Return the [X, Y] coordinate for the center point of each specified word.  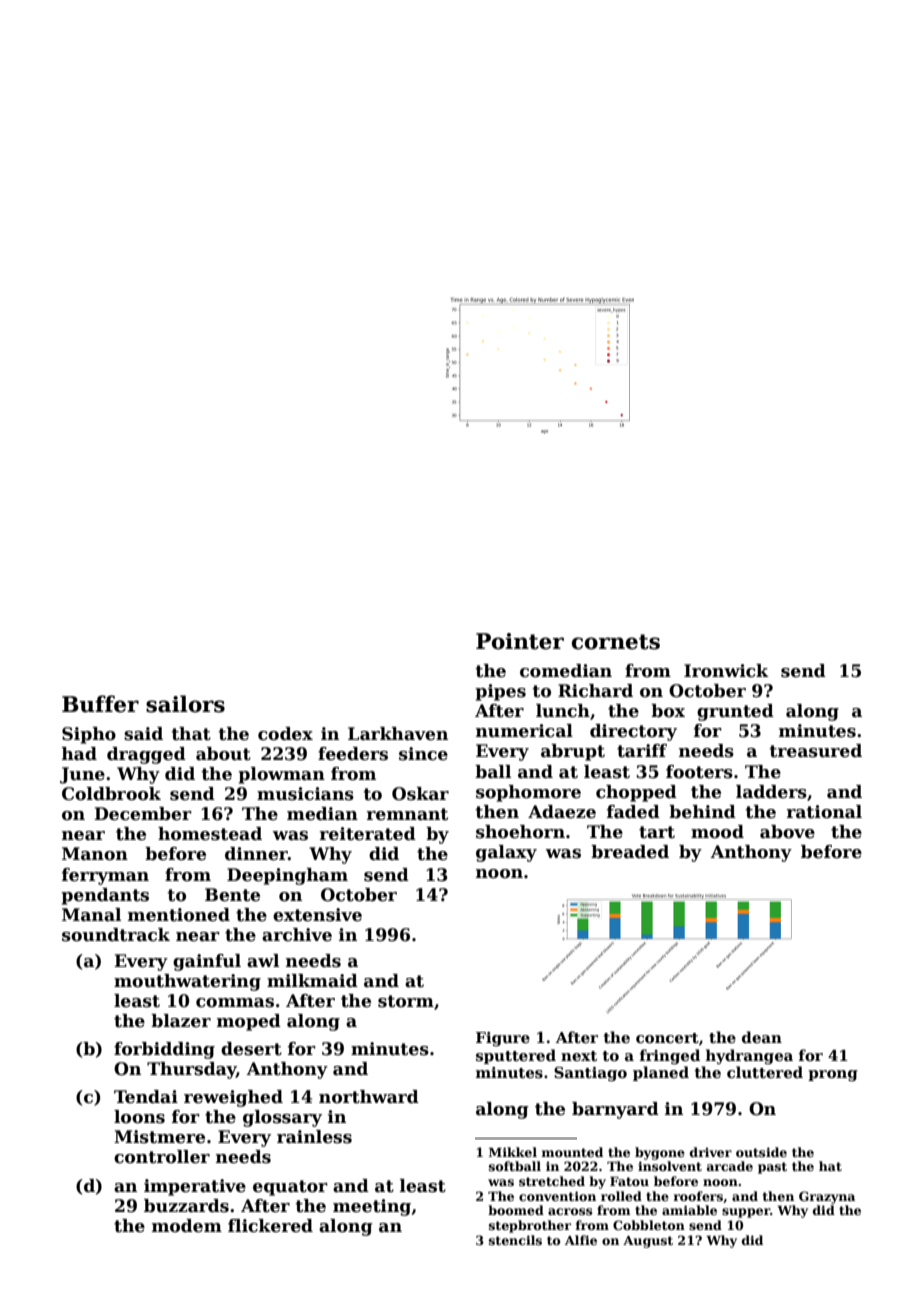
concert [667, 1038]
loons [139, 1117]
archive [297, 935]
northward [369, 1097]
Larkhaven [398, 734]
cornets [616, 642]
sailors [185, 704]
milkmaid [312, 981]
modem [187, 1226]
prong [833, 1076]
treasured [815, 751]
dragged [146, 755]
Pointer [520, 641]
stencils [515, 1240]
